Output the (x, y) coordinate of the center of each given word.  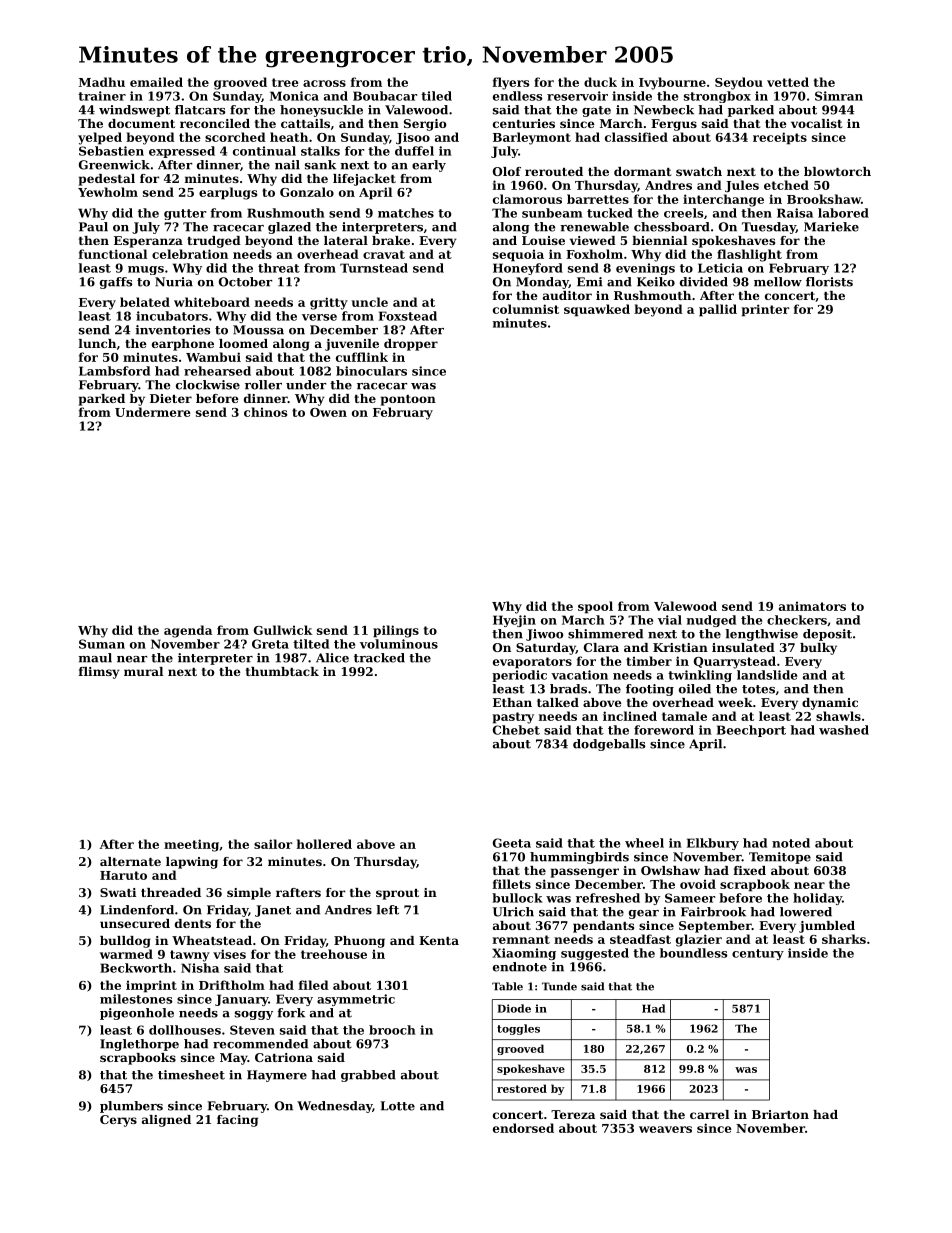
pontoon (408, 400)
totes (758, 689)
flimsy (99, 673)
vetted (788, 82)
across (324, 83)
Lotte (398, 1106)
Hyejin (514, 621)
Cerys (118, 1121)
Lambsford (114, 371)
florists (829, 282)
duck (600, 82)
